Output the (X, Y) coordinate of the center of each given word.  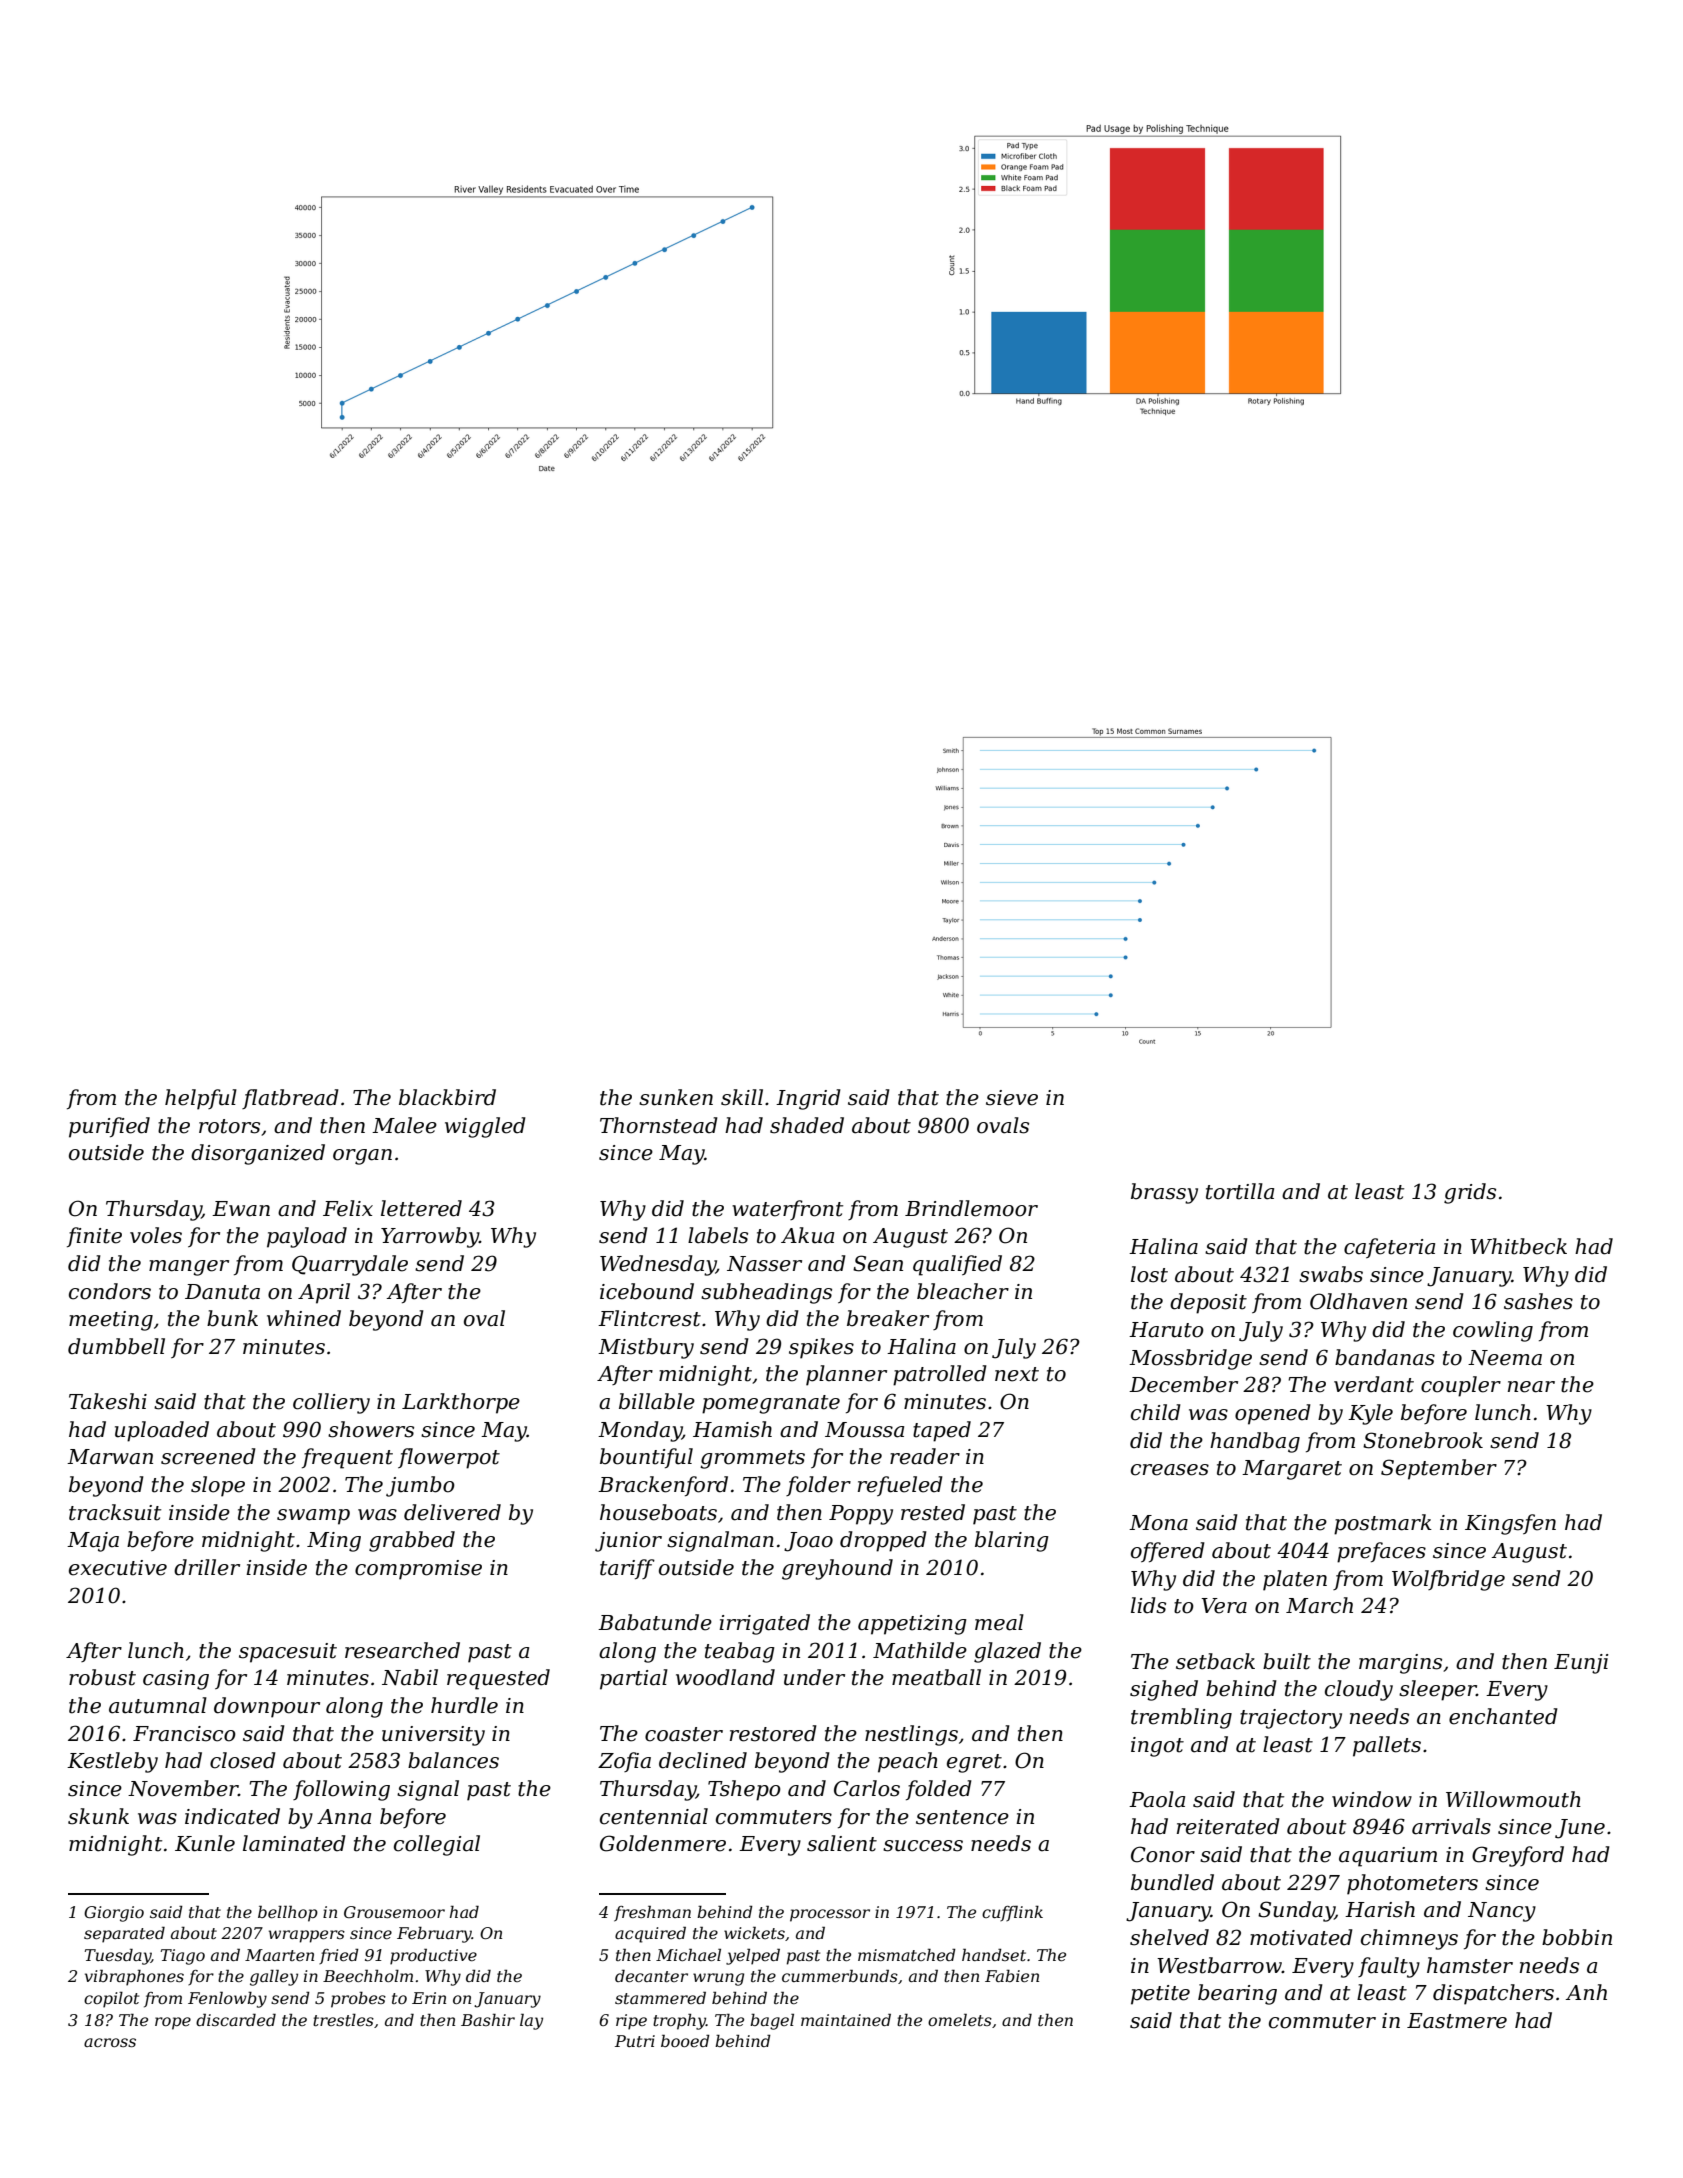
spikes (821, 1348)
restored (773, 1733)
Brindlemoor (971, 1208)
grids (1470, 1193)
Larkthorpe (461, 1403)
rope (173, 2023)
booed (685, 2040)
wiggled (485, 1127)
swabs (1331, 1274)
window (1372, 1799)
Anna (344, 1817)
